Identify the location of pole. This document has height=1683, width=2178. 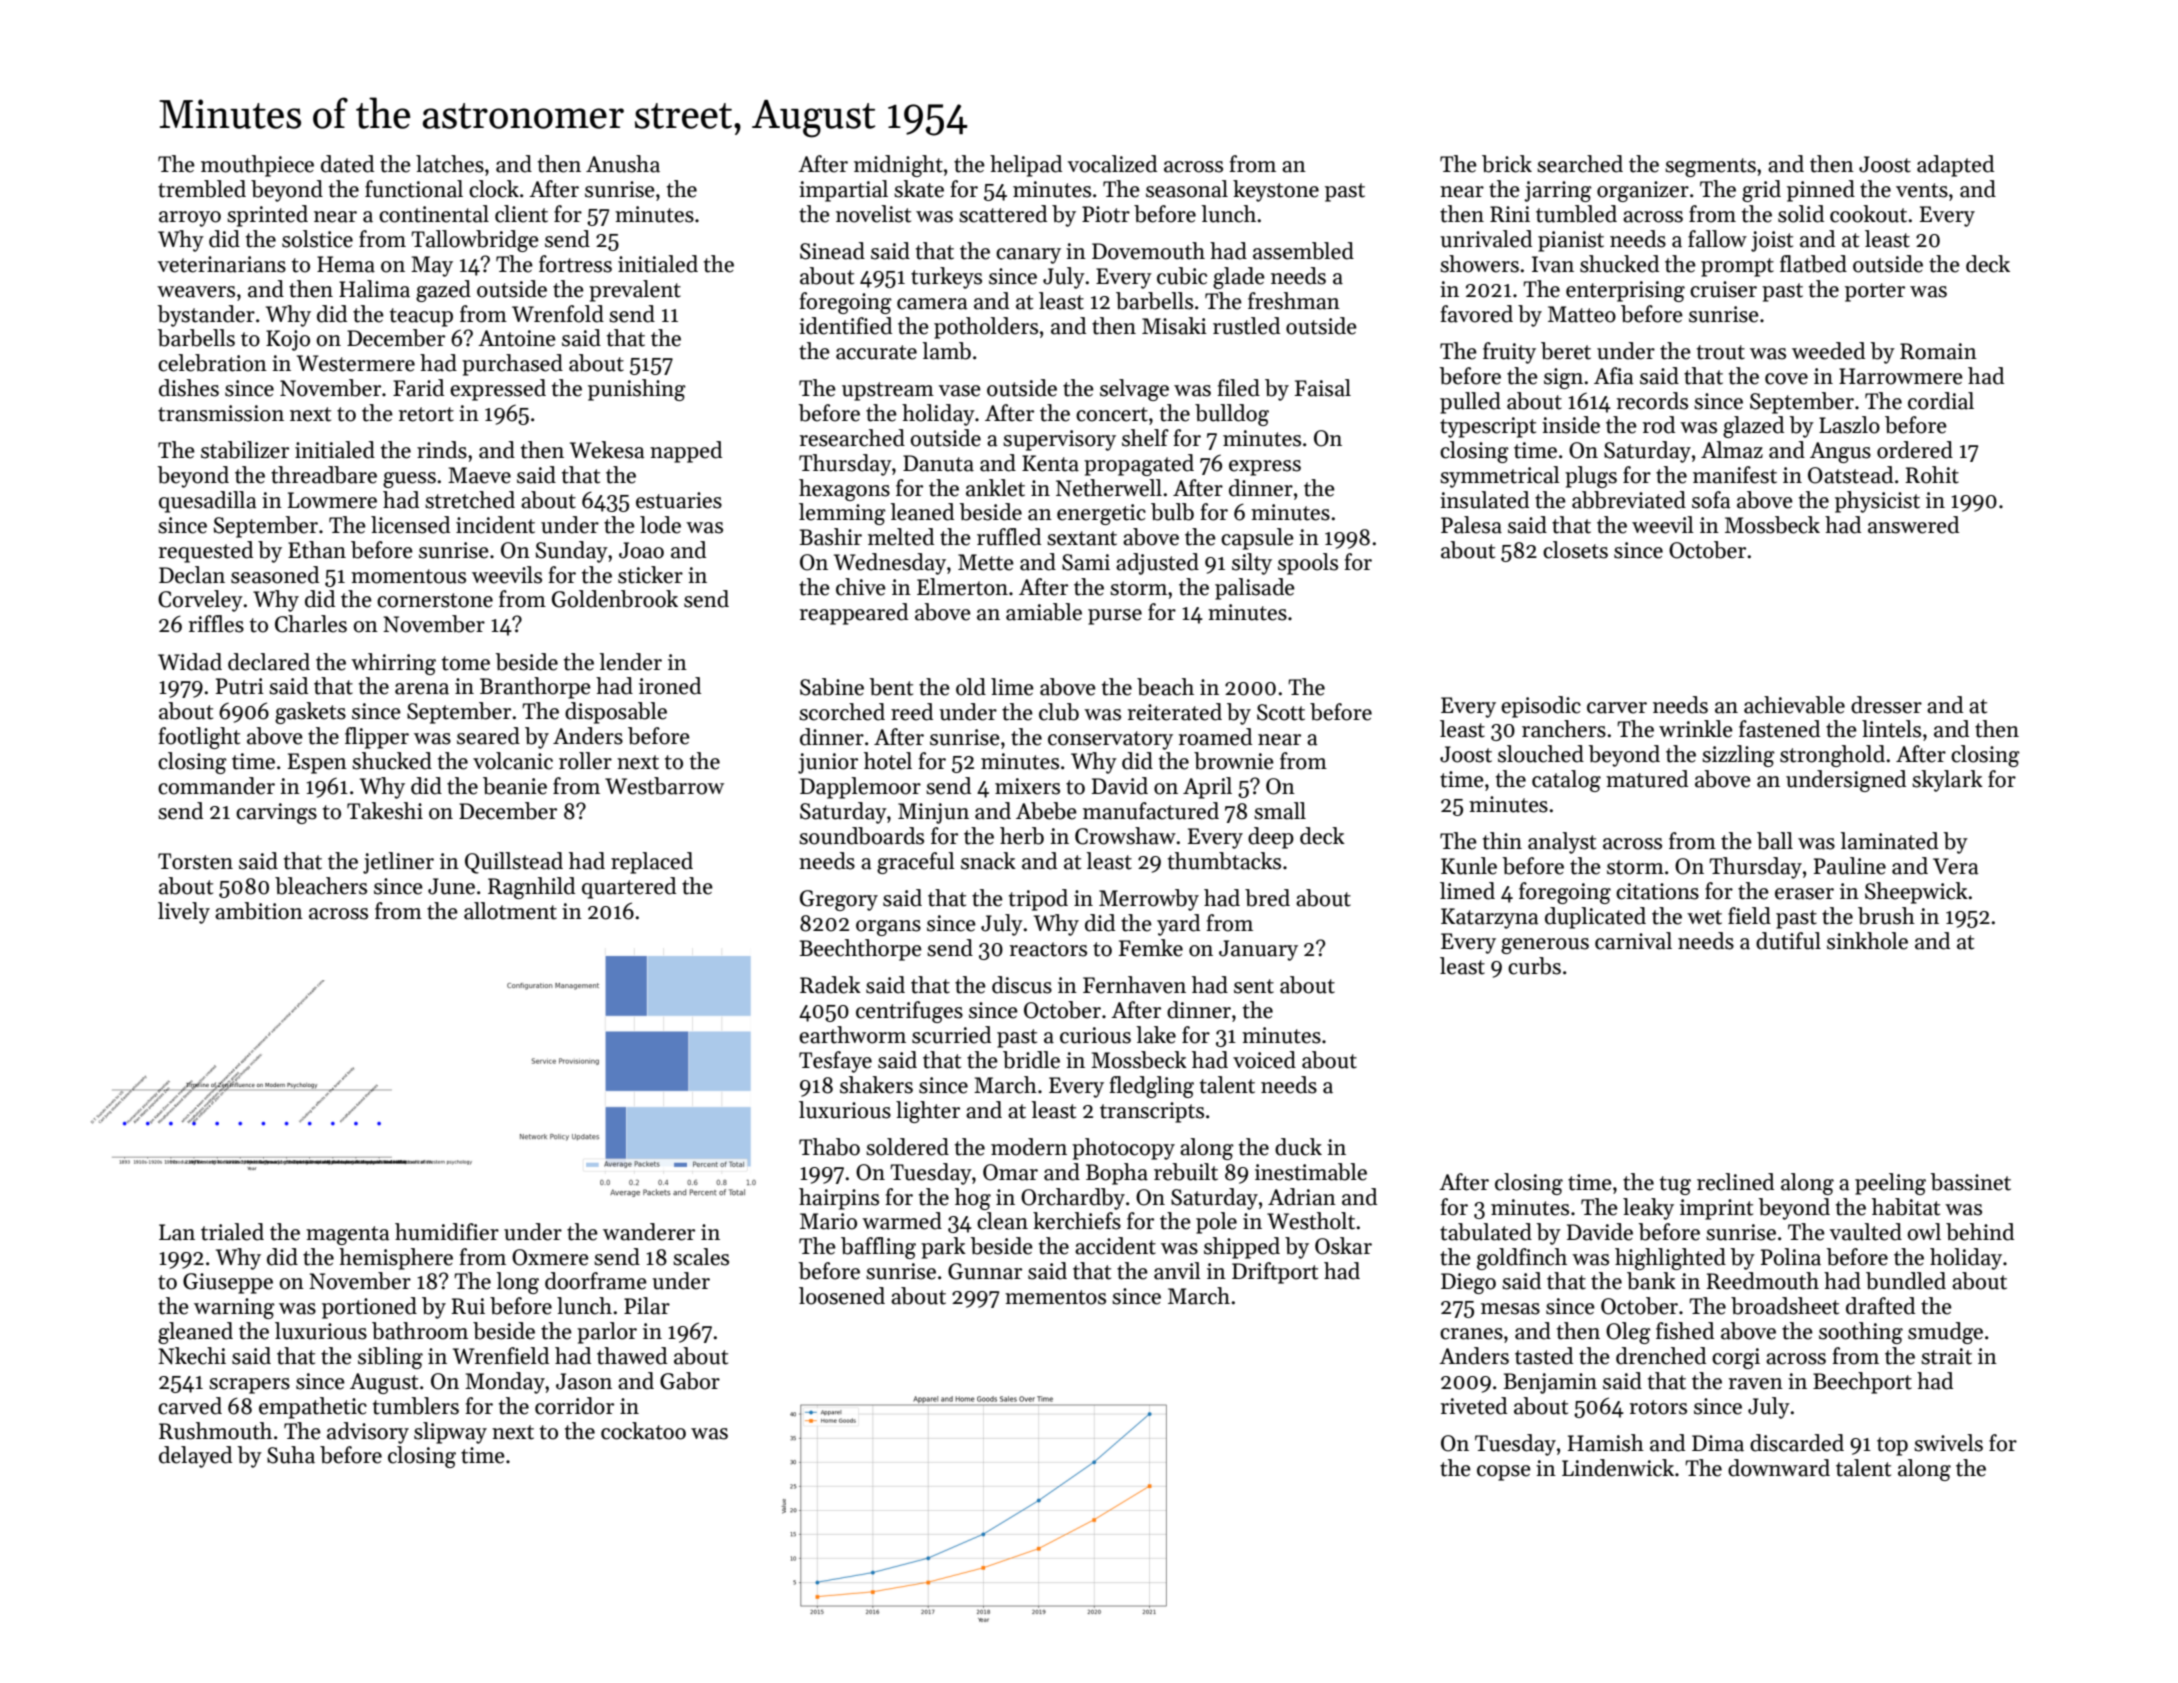
(1216, 1223).
